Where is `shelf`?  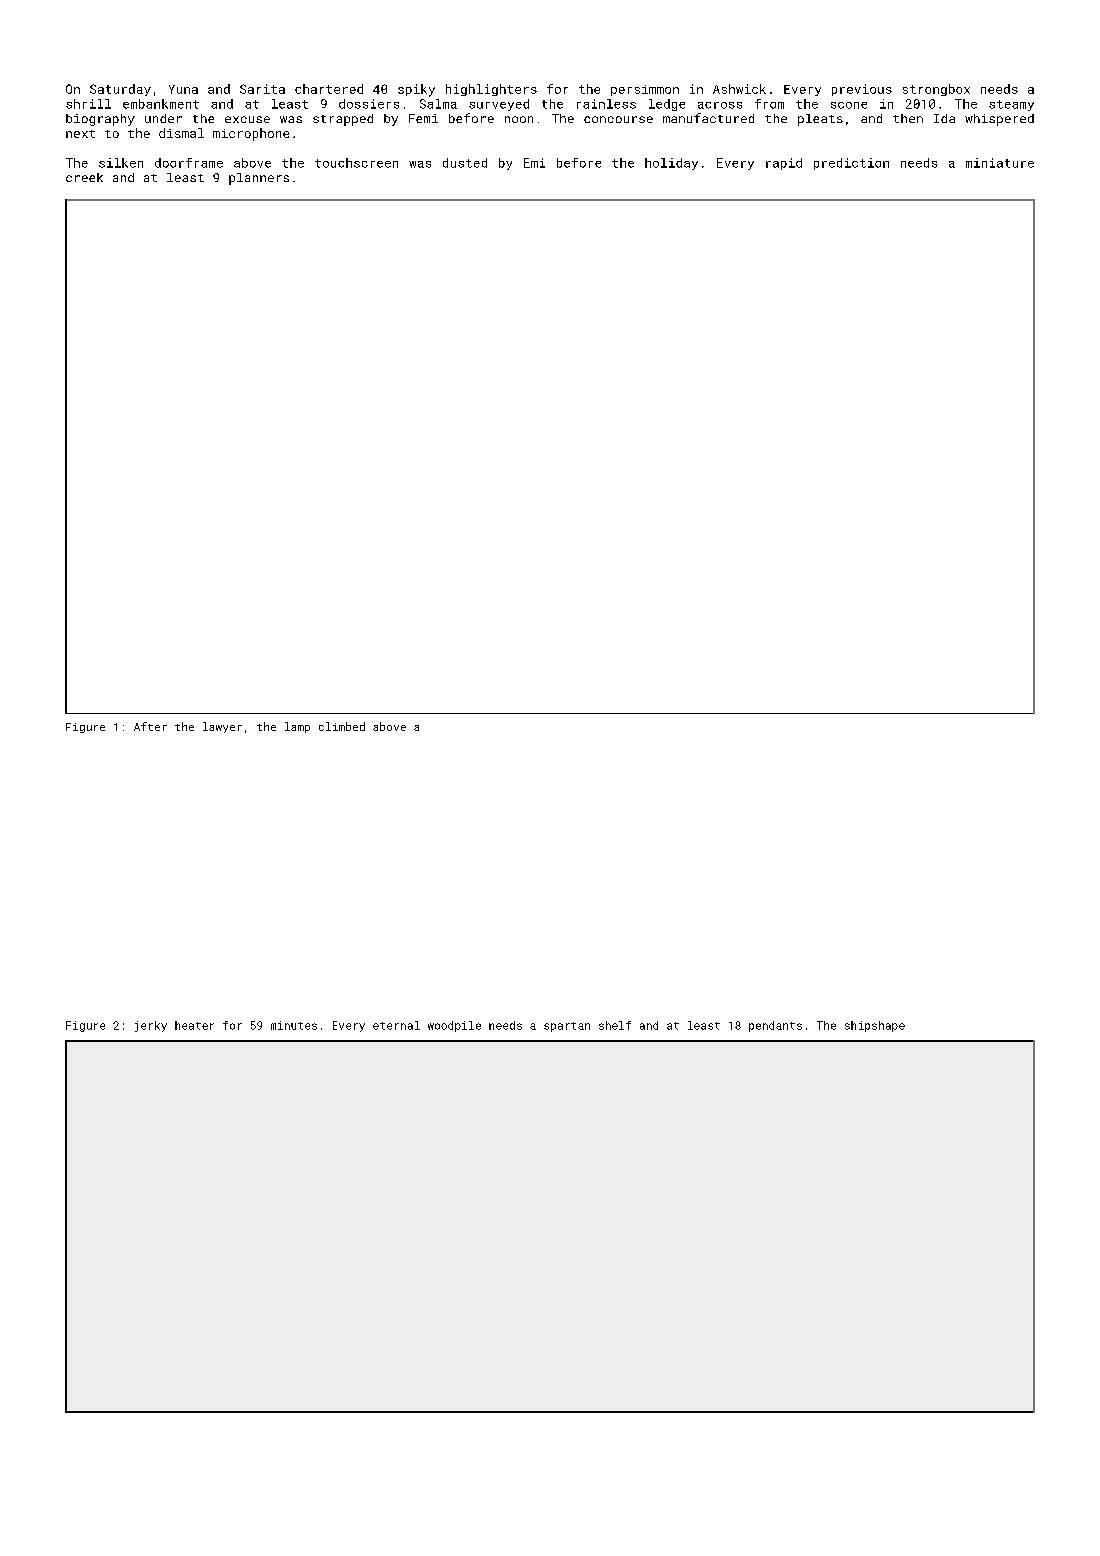
shelf is located at coordinates (615, 1025).
